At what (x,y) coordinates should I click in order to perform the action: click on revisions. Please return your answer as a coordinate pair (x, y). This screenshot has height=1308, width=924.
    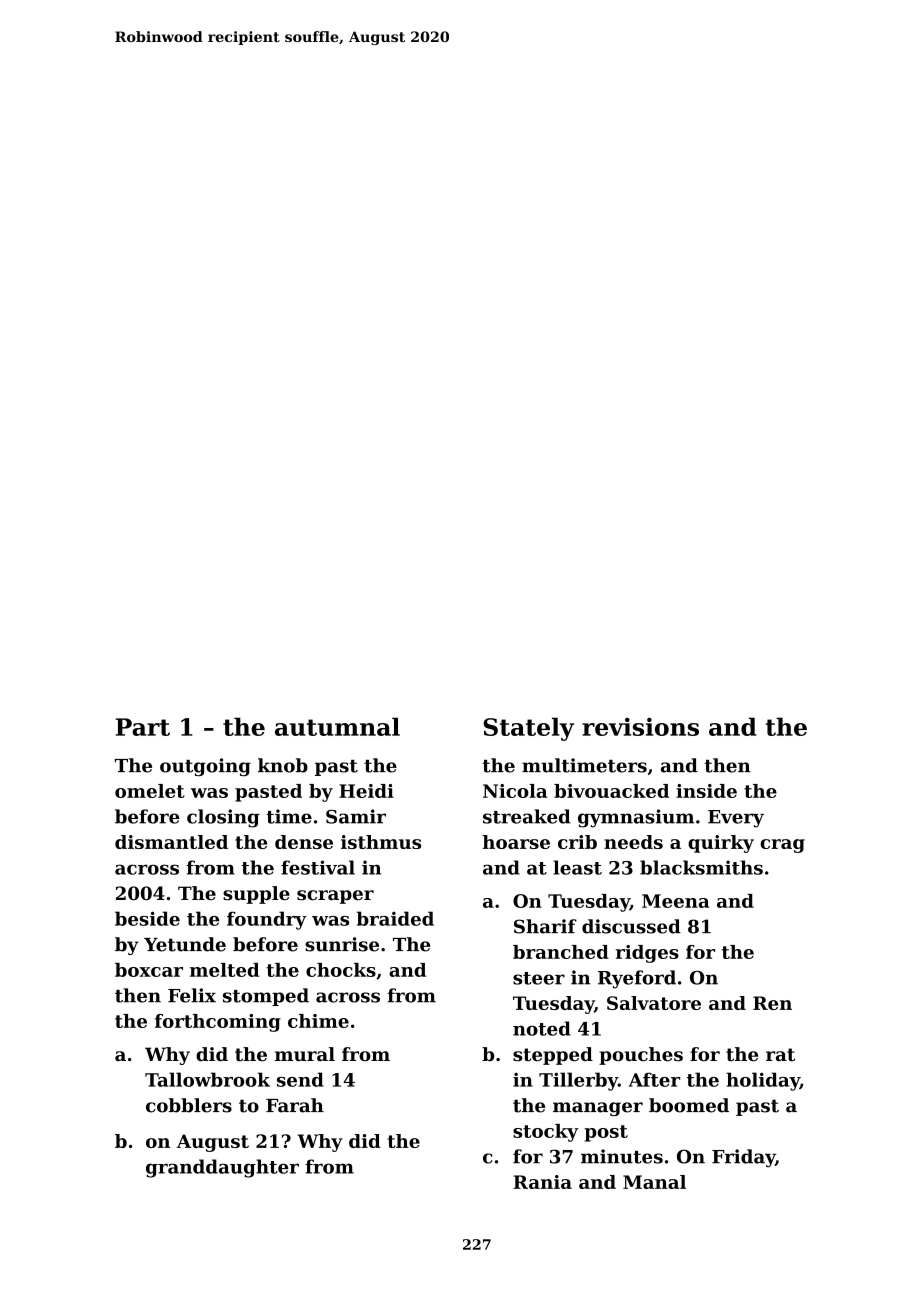
    Looking at the image, I should click on (640, 727).
